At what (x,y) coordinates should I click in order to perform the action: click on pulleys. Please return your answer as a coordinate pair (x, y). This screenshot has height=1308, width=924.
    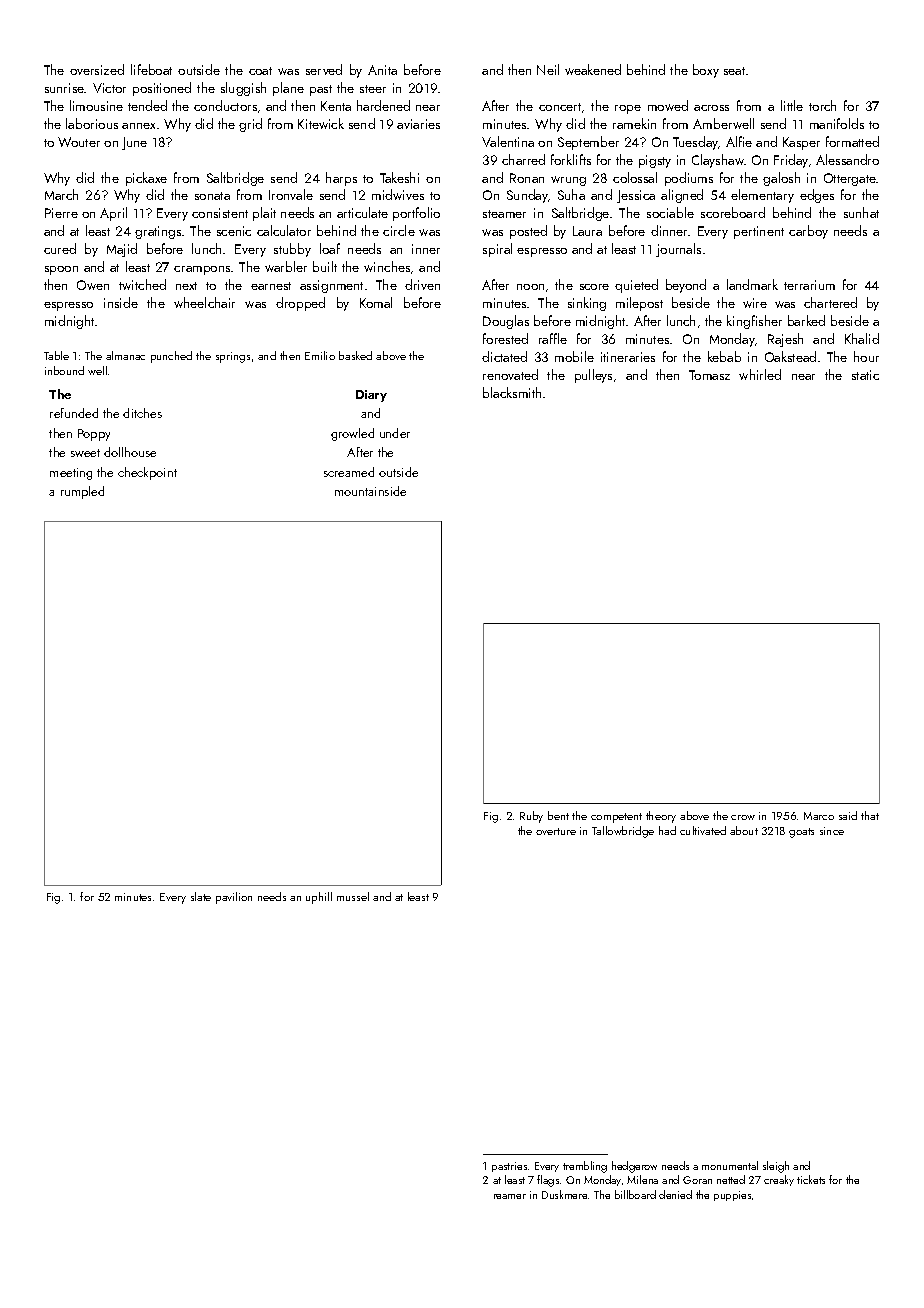
    Looking at the image, I should click on (593, 376).
